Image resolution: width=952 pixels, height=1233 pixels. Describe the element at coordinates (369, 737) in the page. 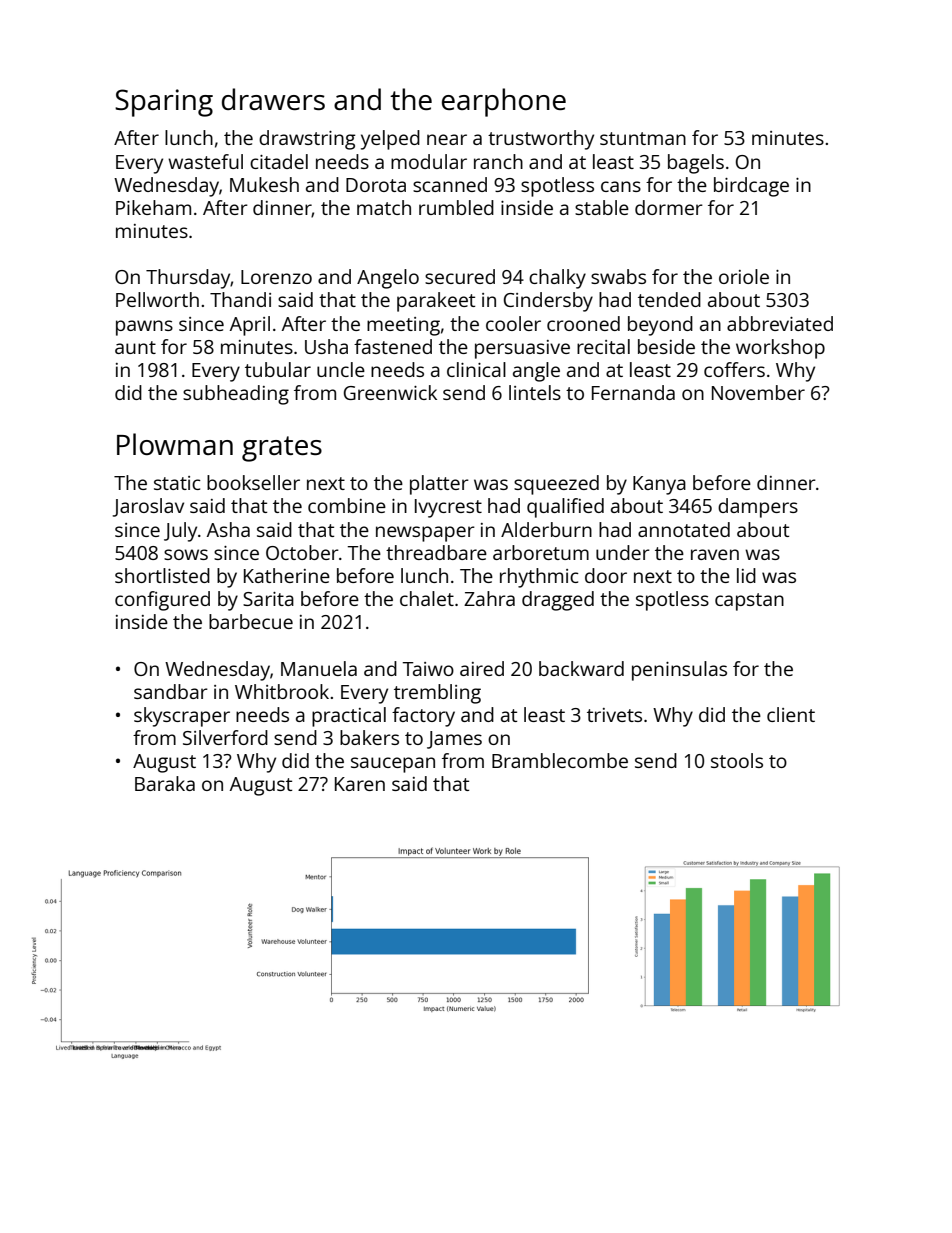

I see `bakers` at that location.
